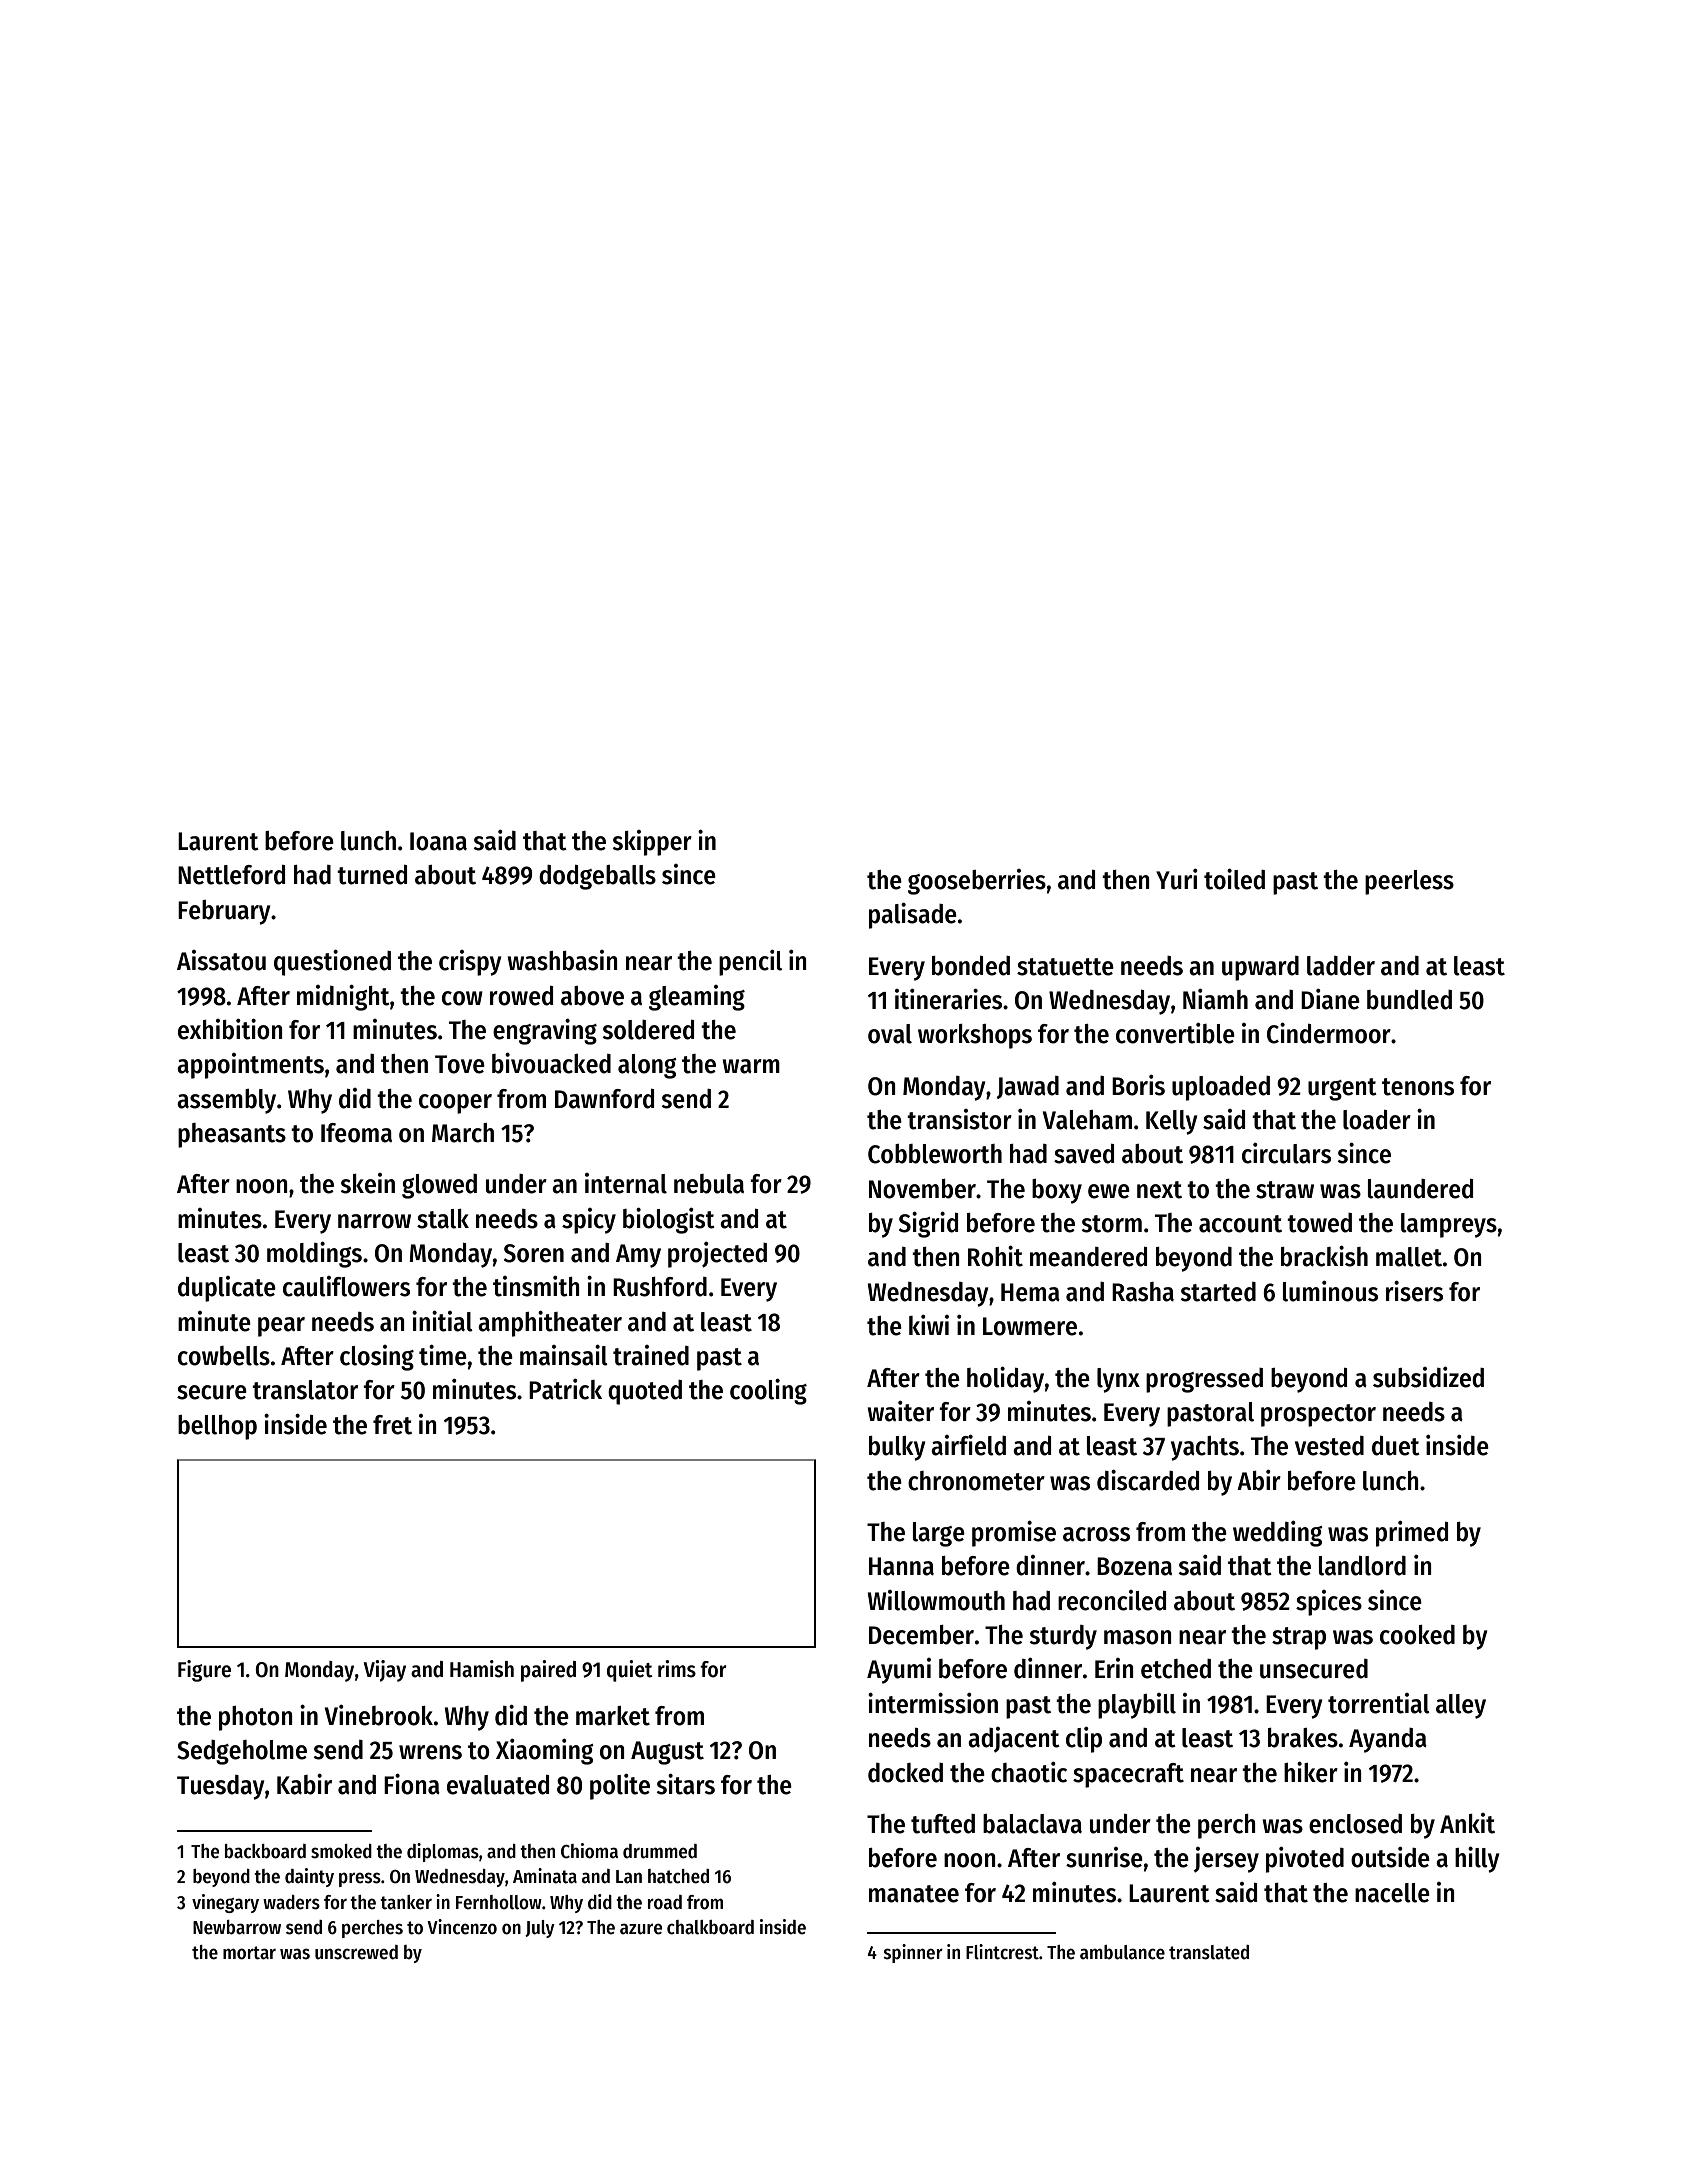 The image size is (1683, 2178). I want to click on unscrewed, so click(356, 1952).
